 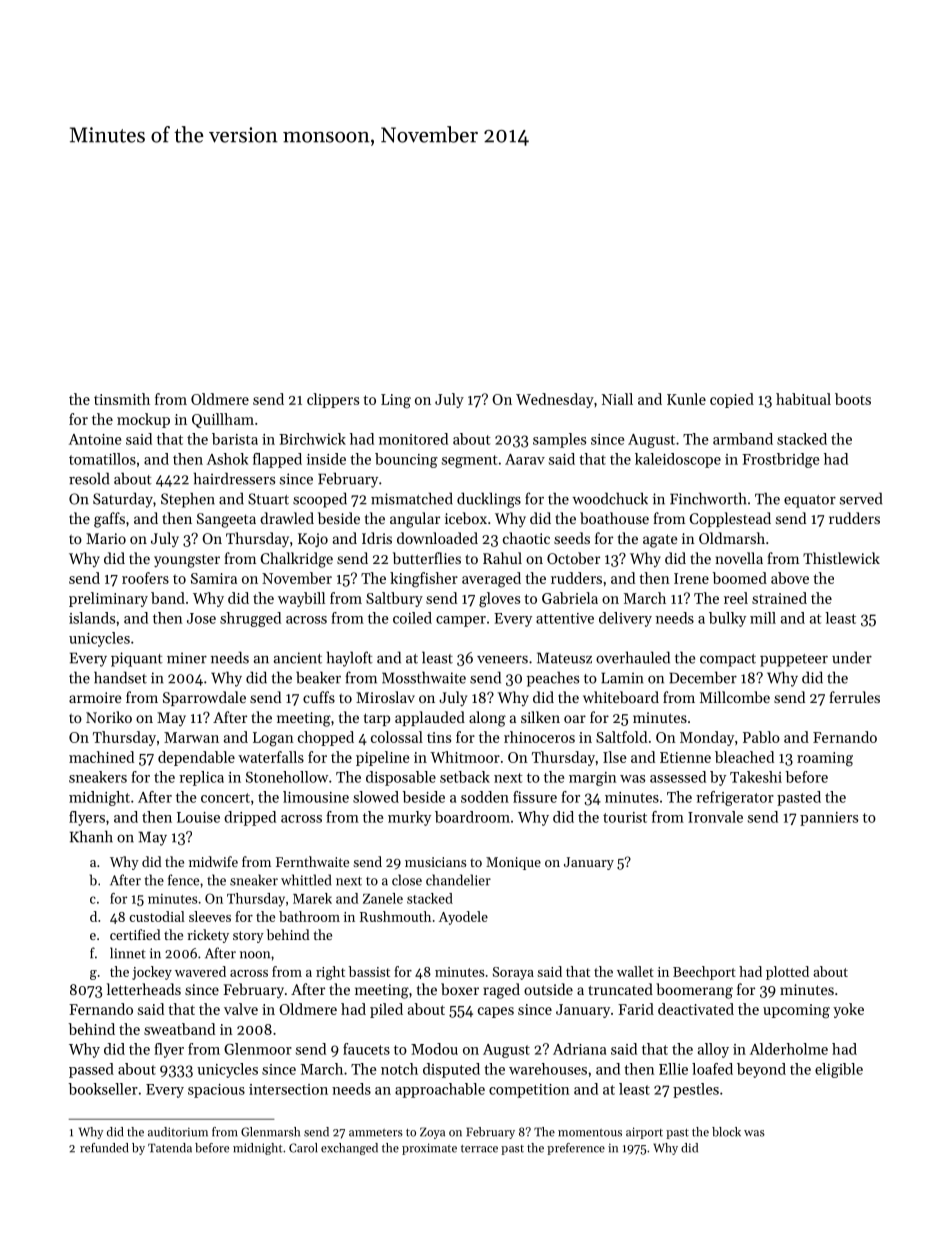 I want to click on preference, so click(x=576, y=1149).
